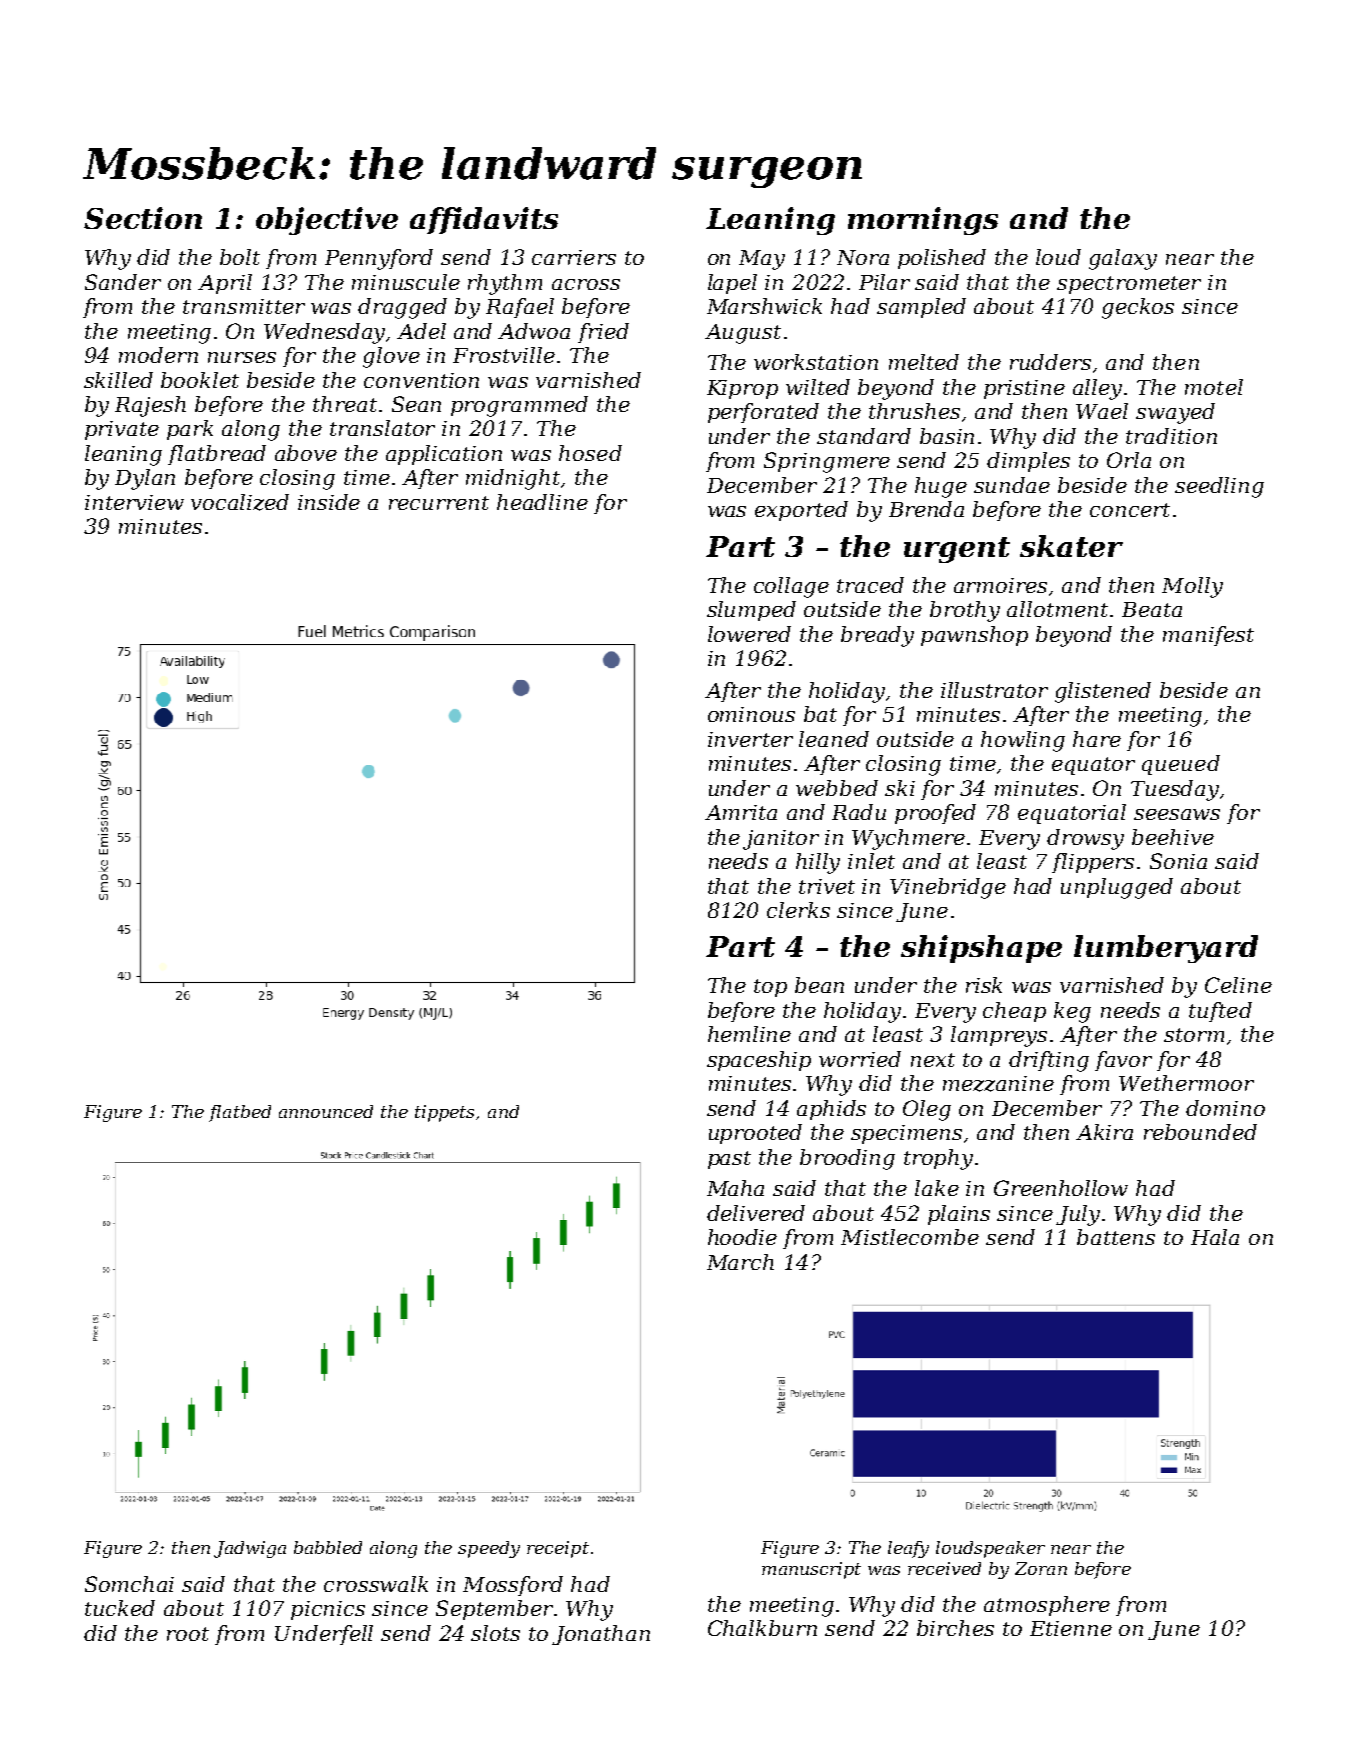 Image resolution: width=1359 pixels, height=1758 pixels. I want to click on tucked, so click(120, 1608).
